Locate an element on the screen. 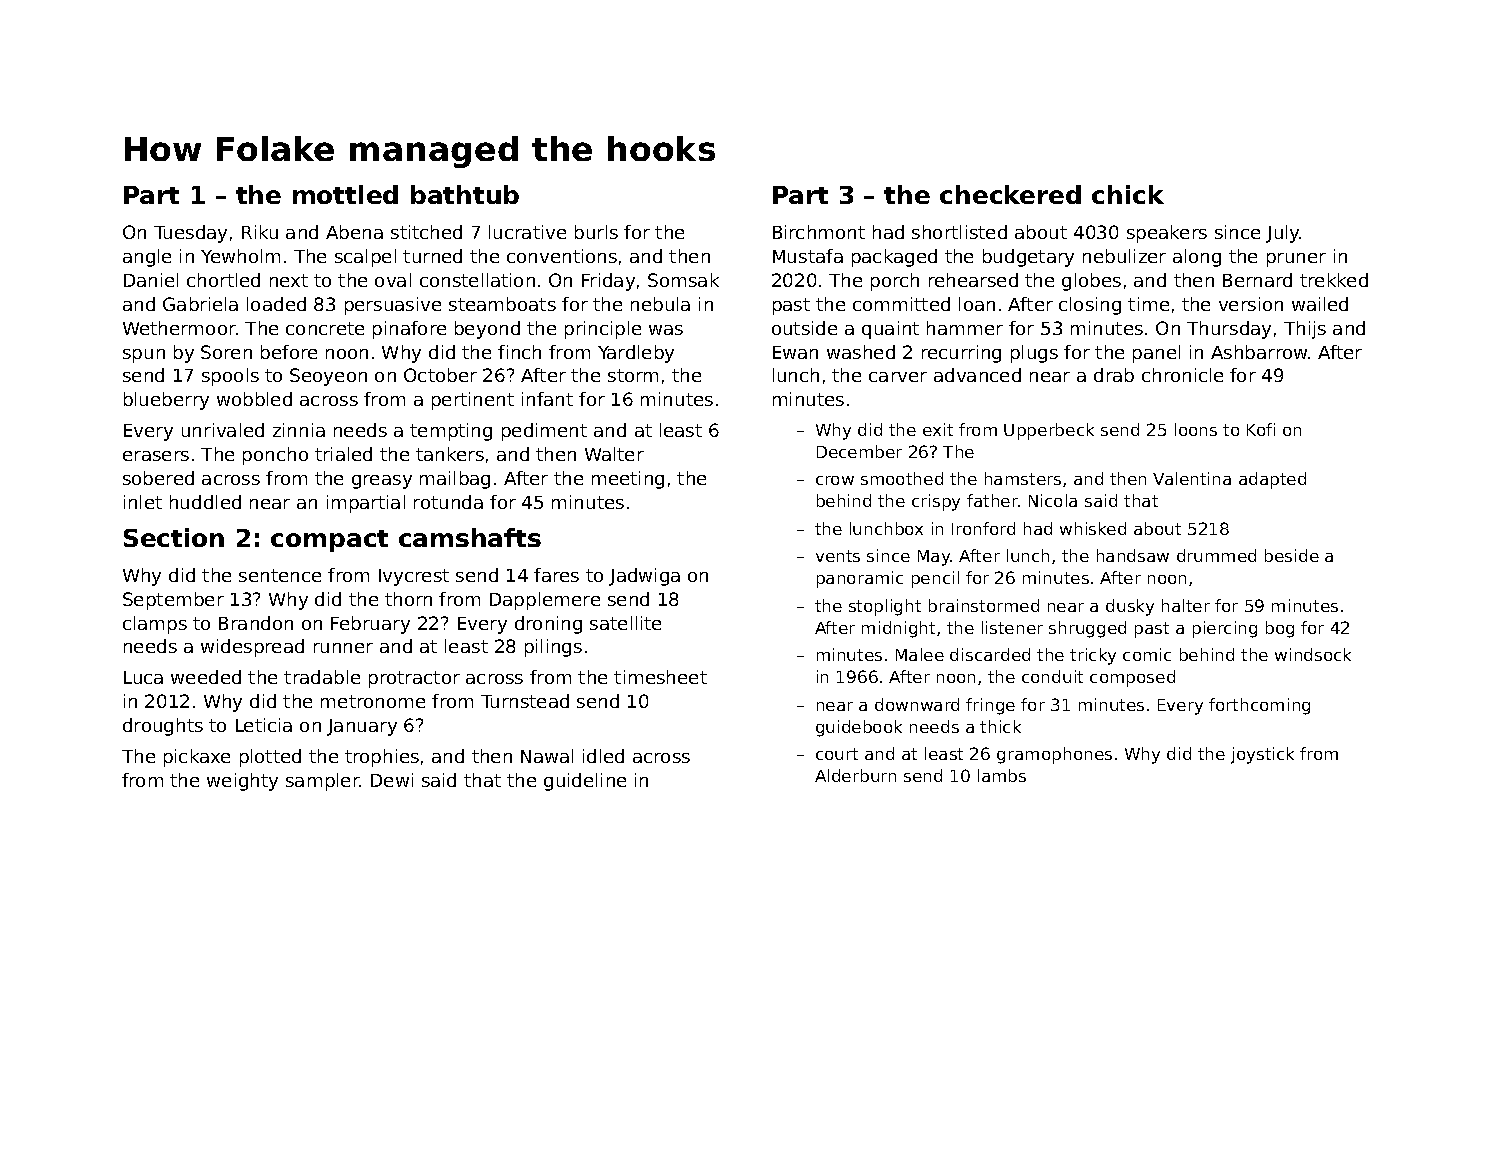 This screenshot has width=1493, height=1154. Turnstead is located at coordinates (525, 701).
